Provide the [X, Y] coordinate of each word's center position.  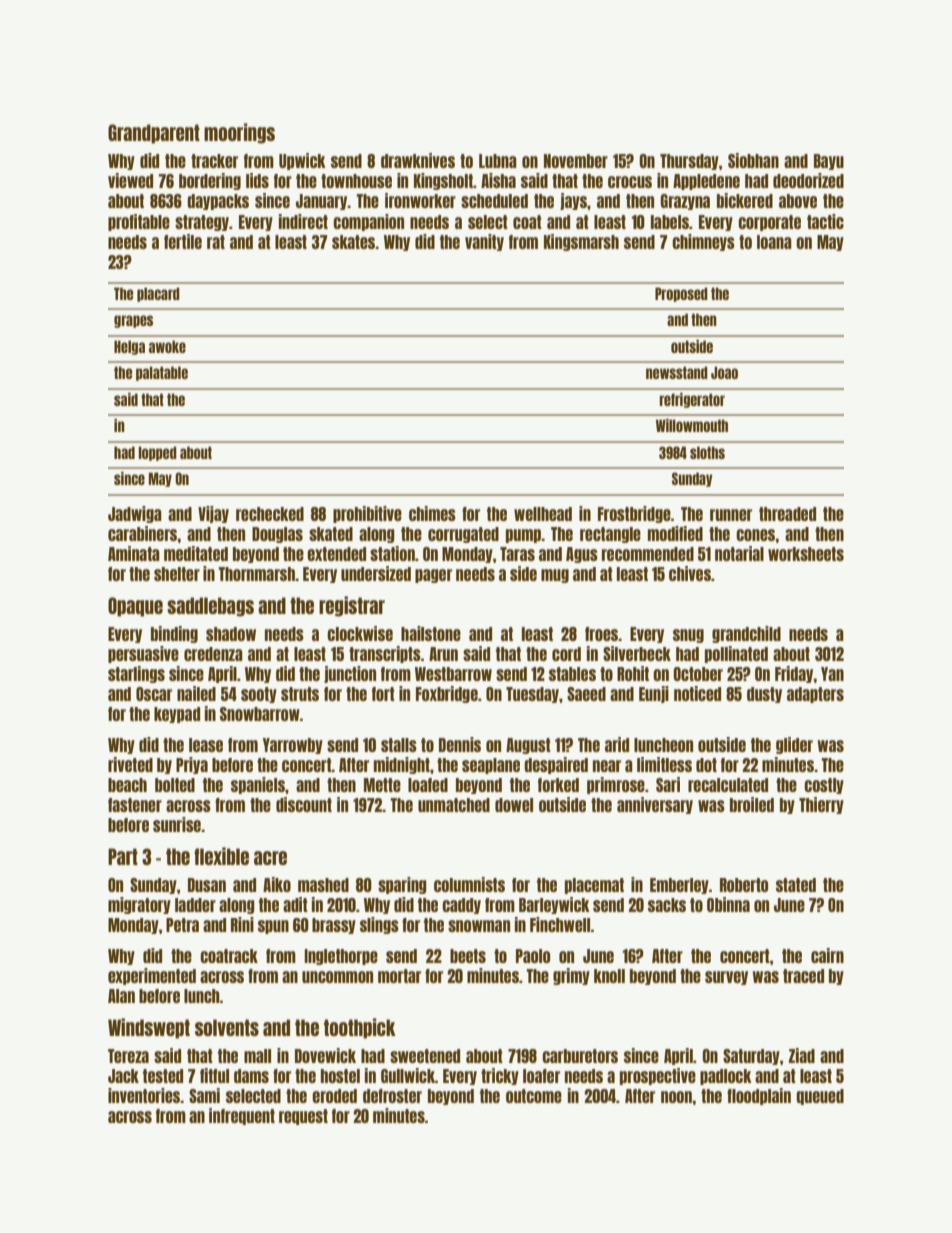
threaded [787, 514]
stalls [399, 745]
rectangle [610, 535]
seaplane [491, 766]
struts [300, 694]
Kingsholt [443, 181]
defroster [392, 1096]
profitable [139, 222]
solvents [227, 1027]
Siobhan [753, 160]
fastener [135, 805]
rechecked [270, 514]
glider [794, 745]
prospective [658, 1076]
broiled [752, 804]
